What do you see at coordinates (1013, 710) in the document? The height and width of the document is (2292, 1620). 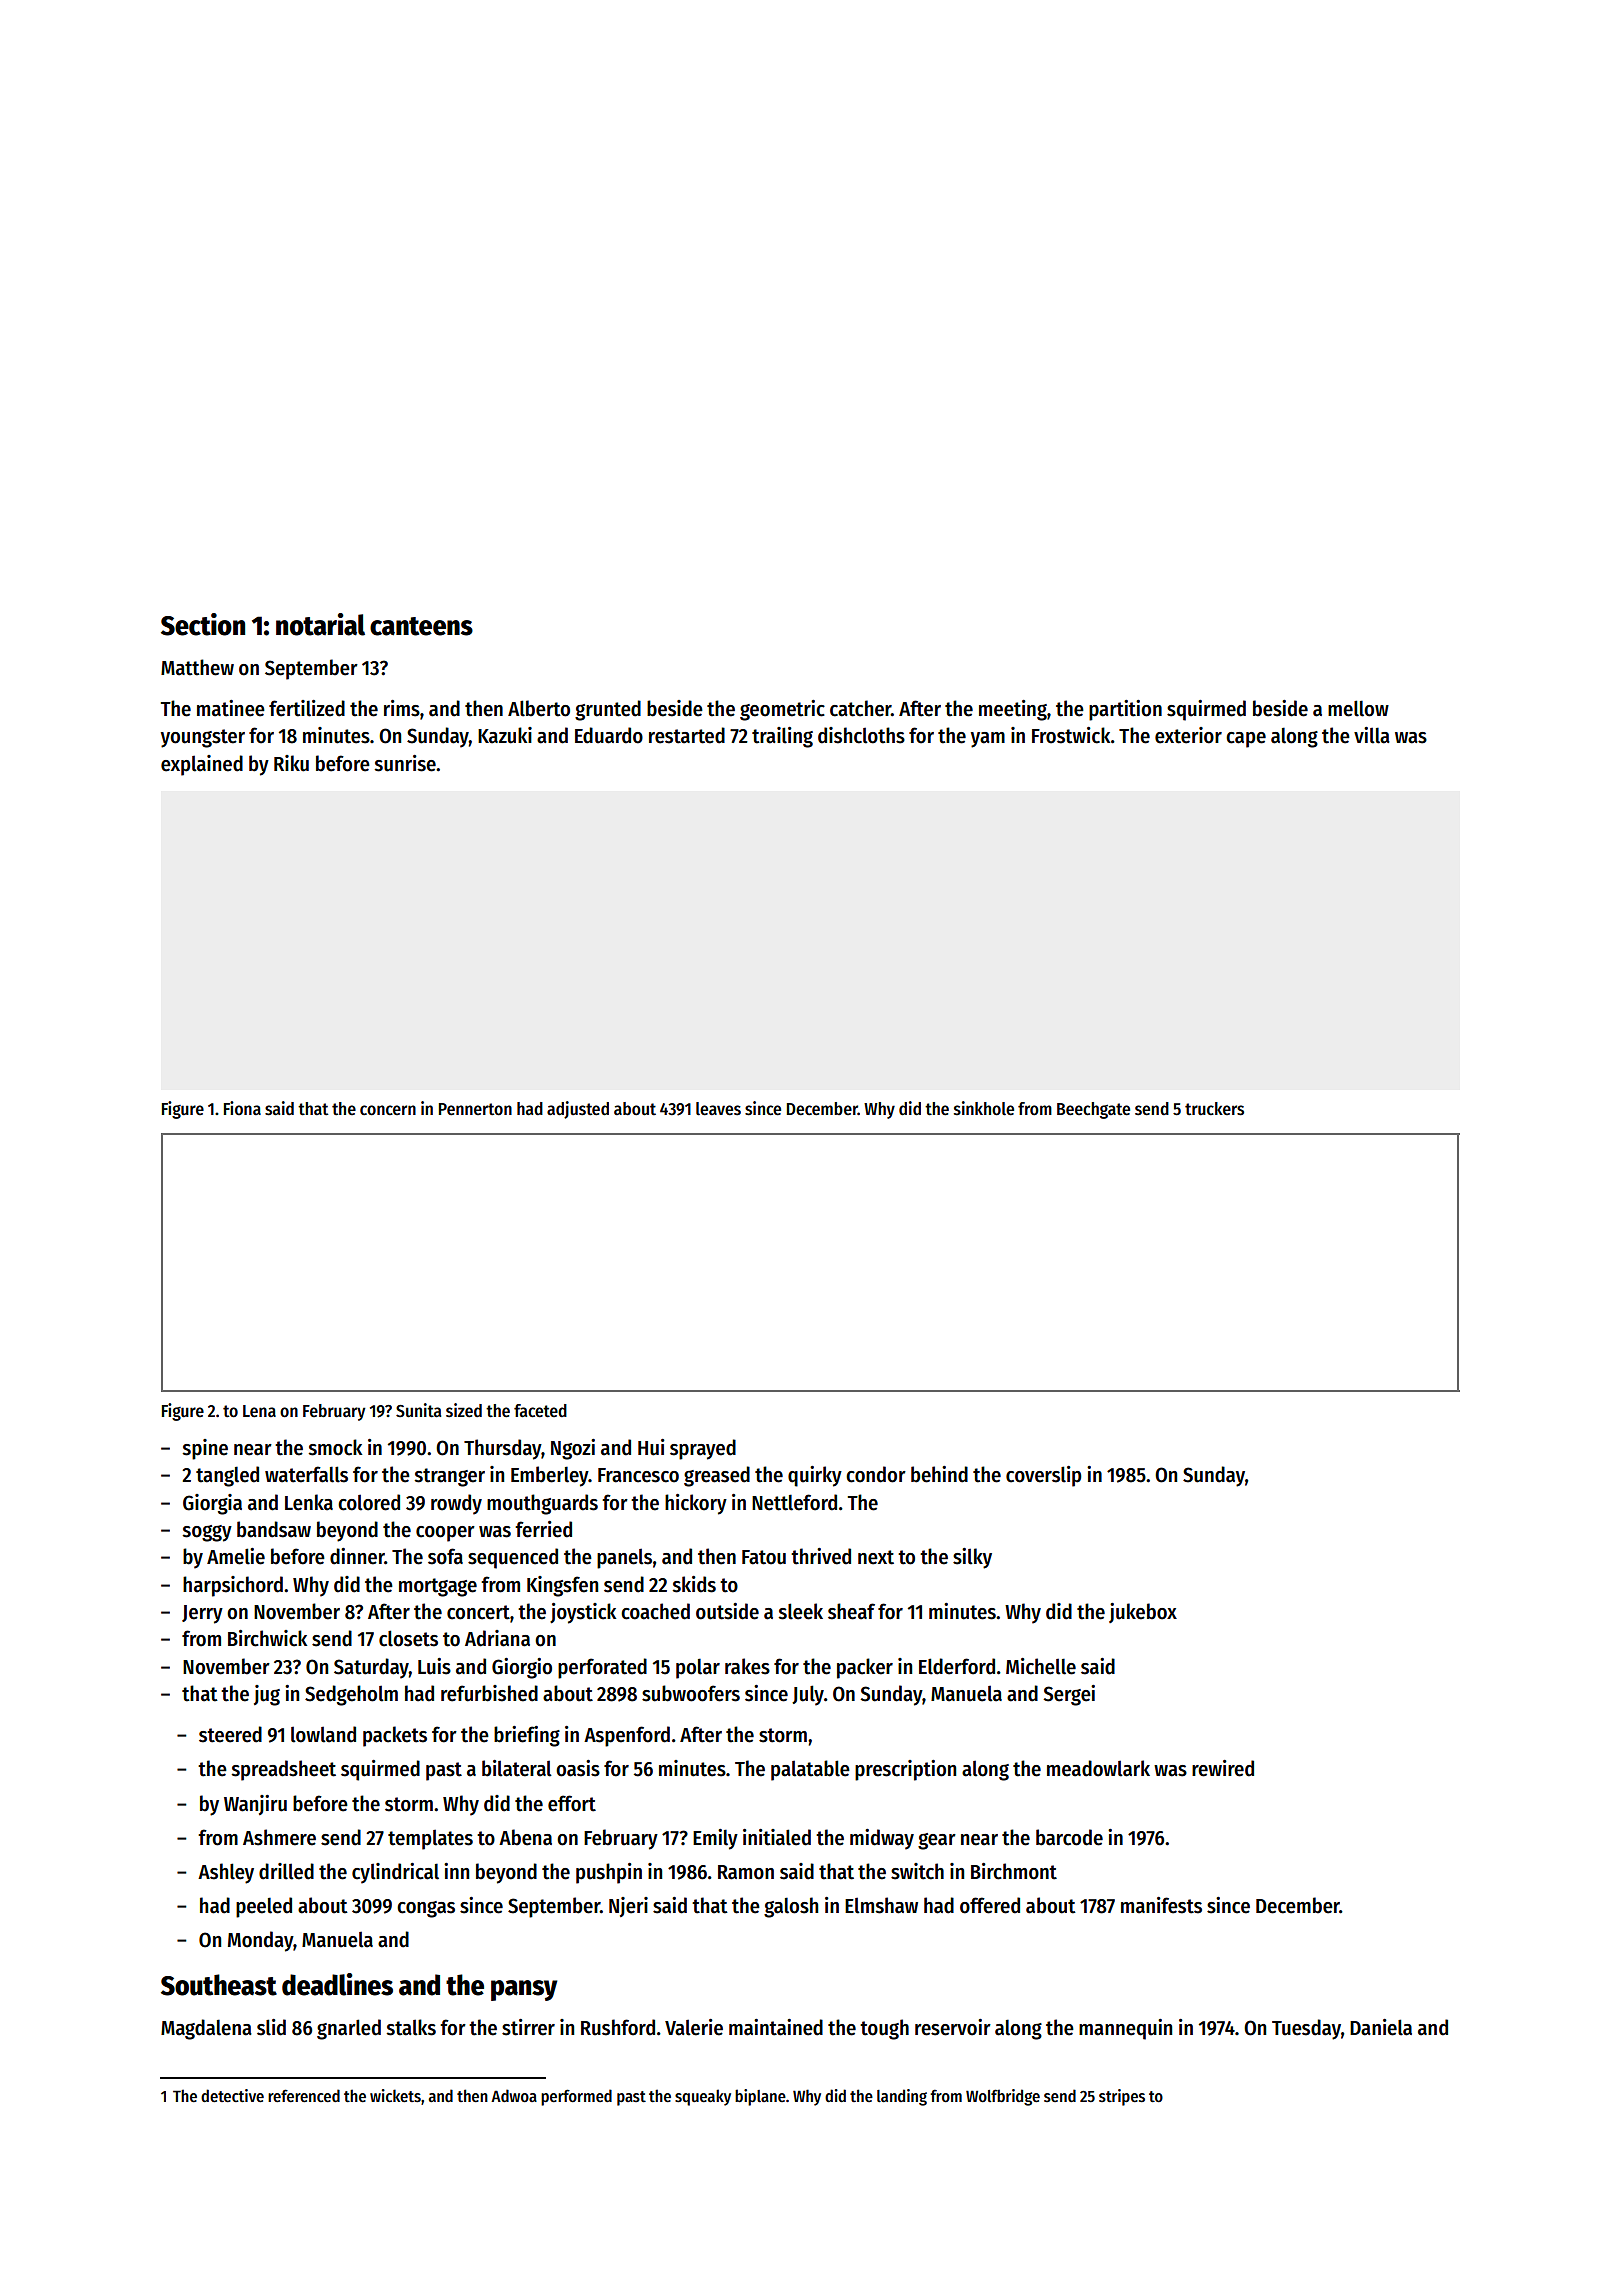 I see `meeting` at bounding box center [1013, 710].
